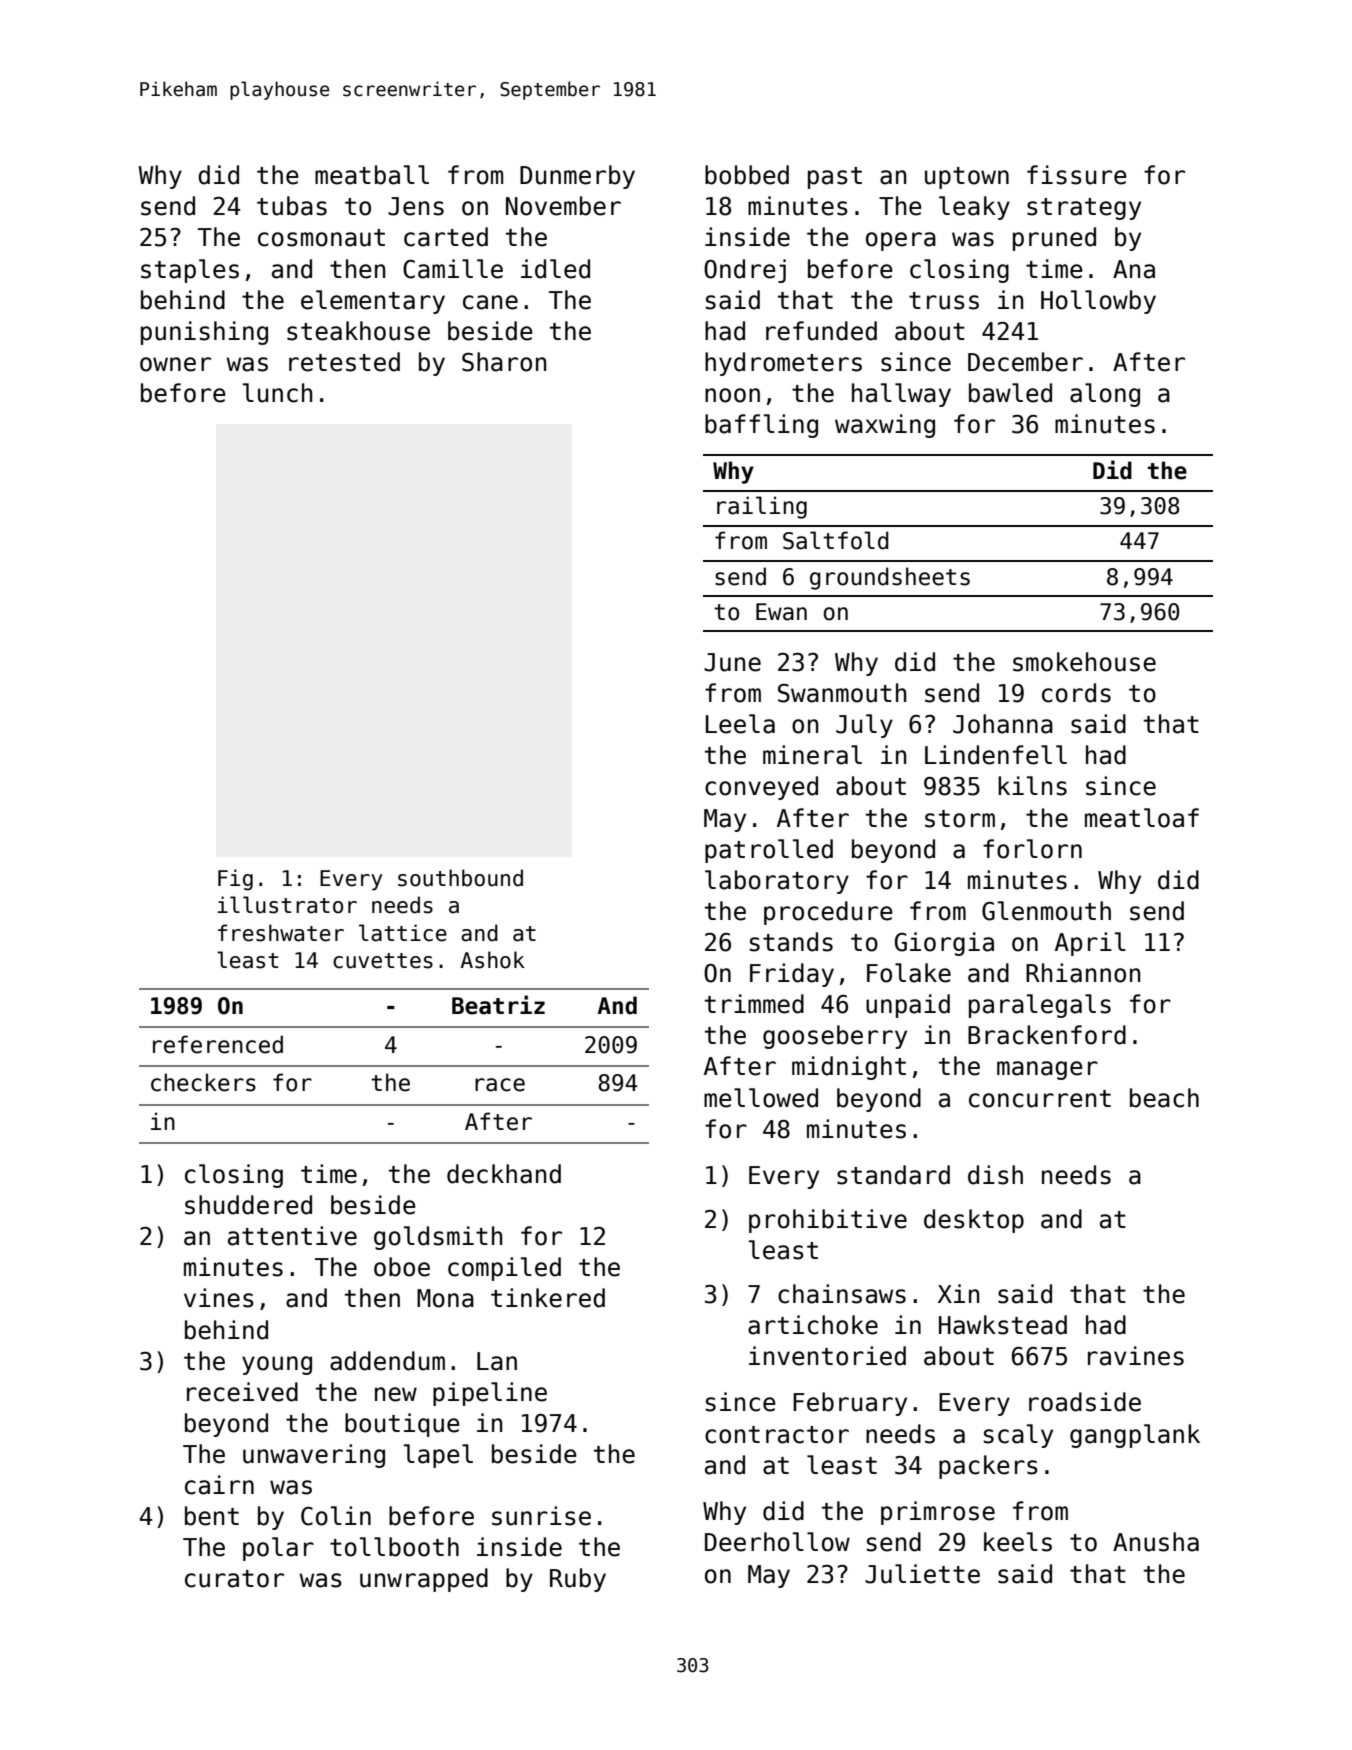 This screenshot has height=1750, width=1352. I want to click on smokehouse, so click(1084, 662).
